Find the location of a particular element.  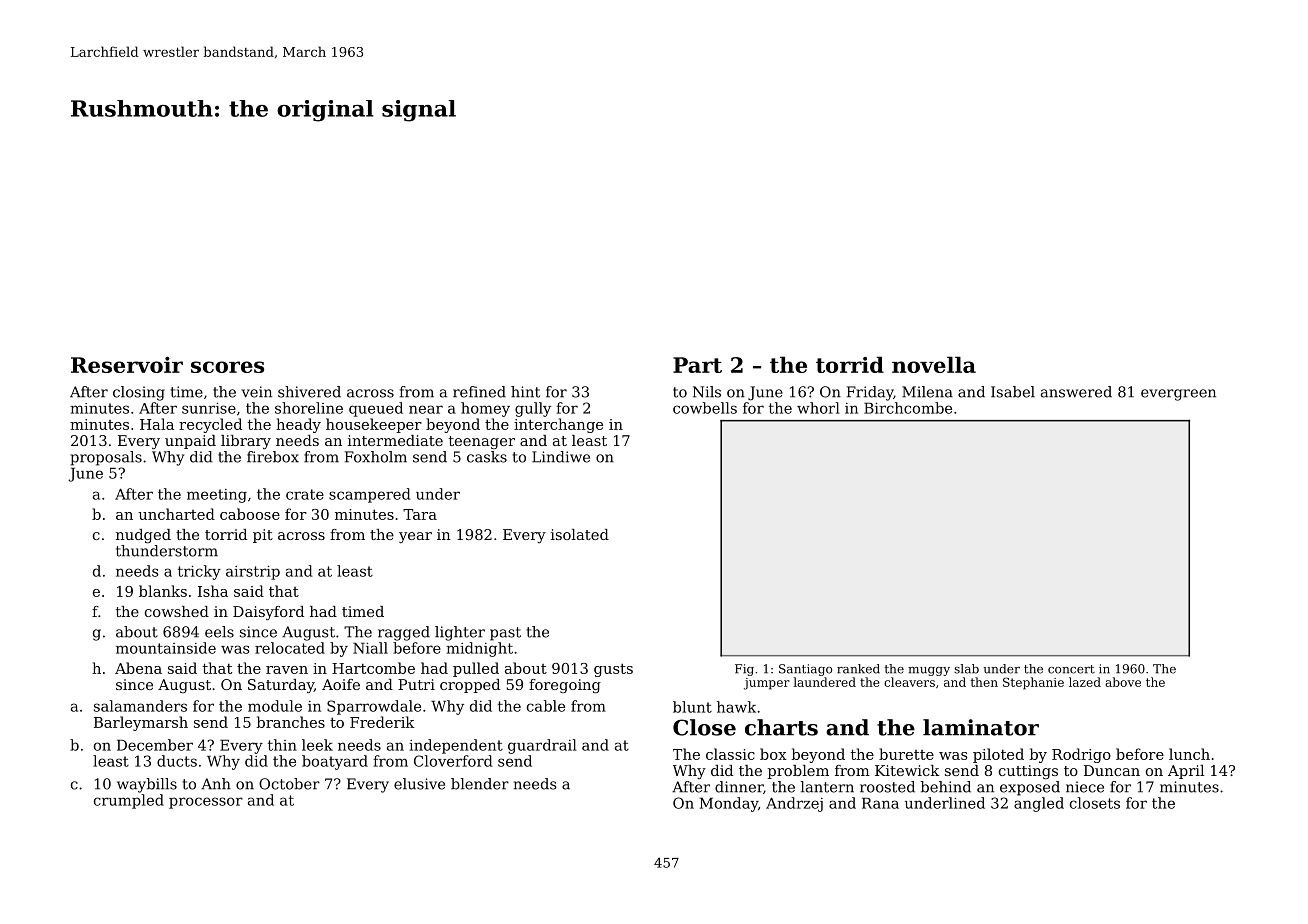

isolated is located at coordinates (580, 534).
